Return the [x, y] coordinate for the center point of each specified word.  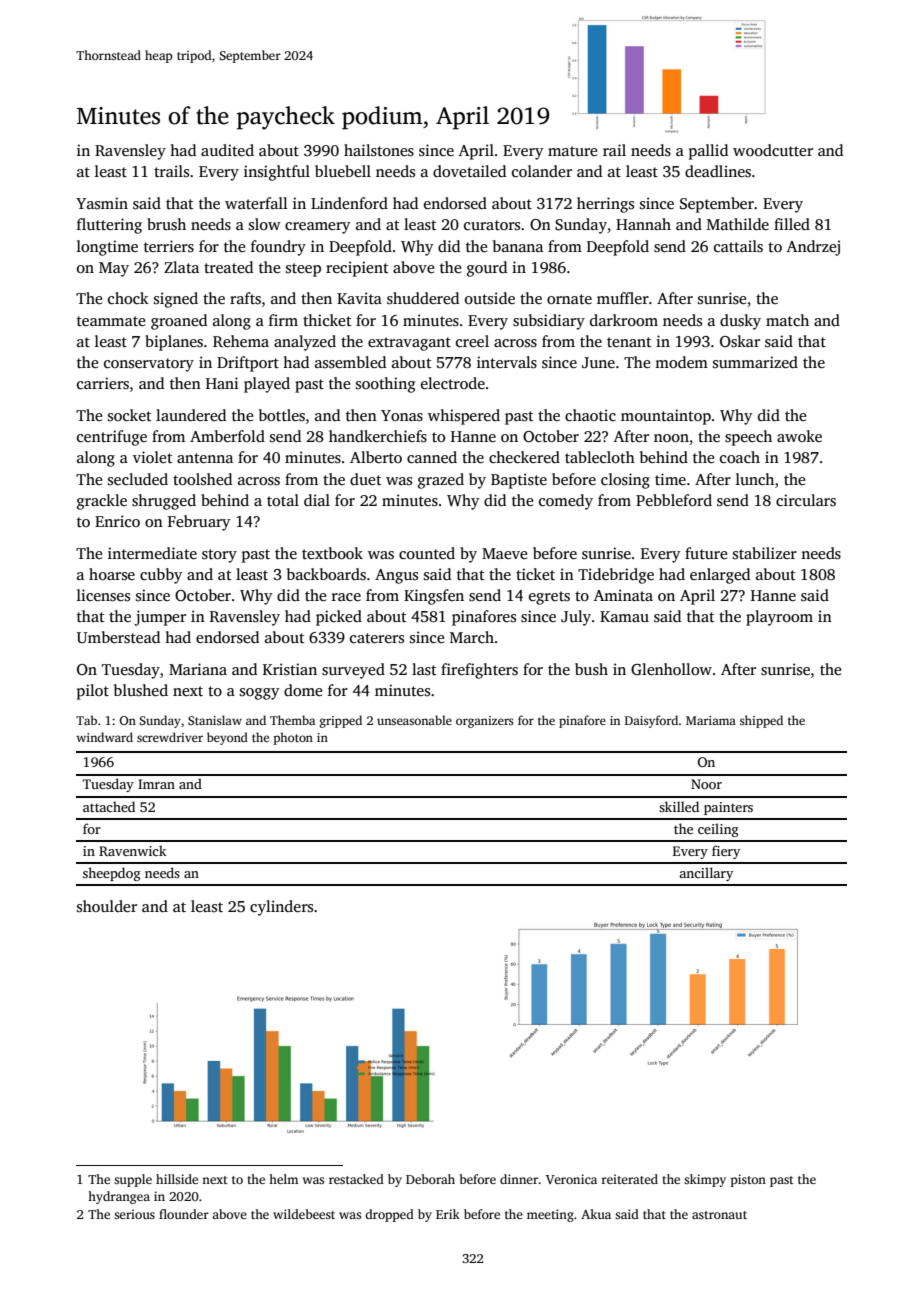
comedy [566, 502]
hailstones [379, 150]
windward [104, 737]
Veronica [571, 1179]
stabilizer [765, 553]
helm [283, 1179]
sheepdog [112, 874]
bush [591, 669]
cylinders [281, 908]
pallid [708, 152]
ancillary [706, 874]
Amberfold [227, 436]
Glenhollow [671, 669]
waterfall [256, 203]
